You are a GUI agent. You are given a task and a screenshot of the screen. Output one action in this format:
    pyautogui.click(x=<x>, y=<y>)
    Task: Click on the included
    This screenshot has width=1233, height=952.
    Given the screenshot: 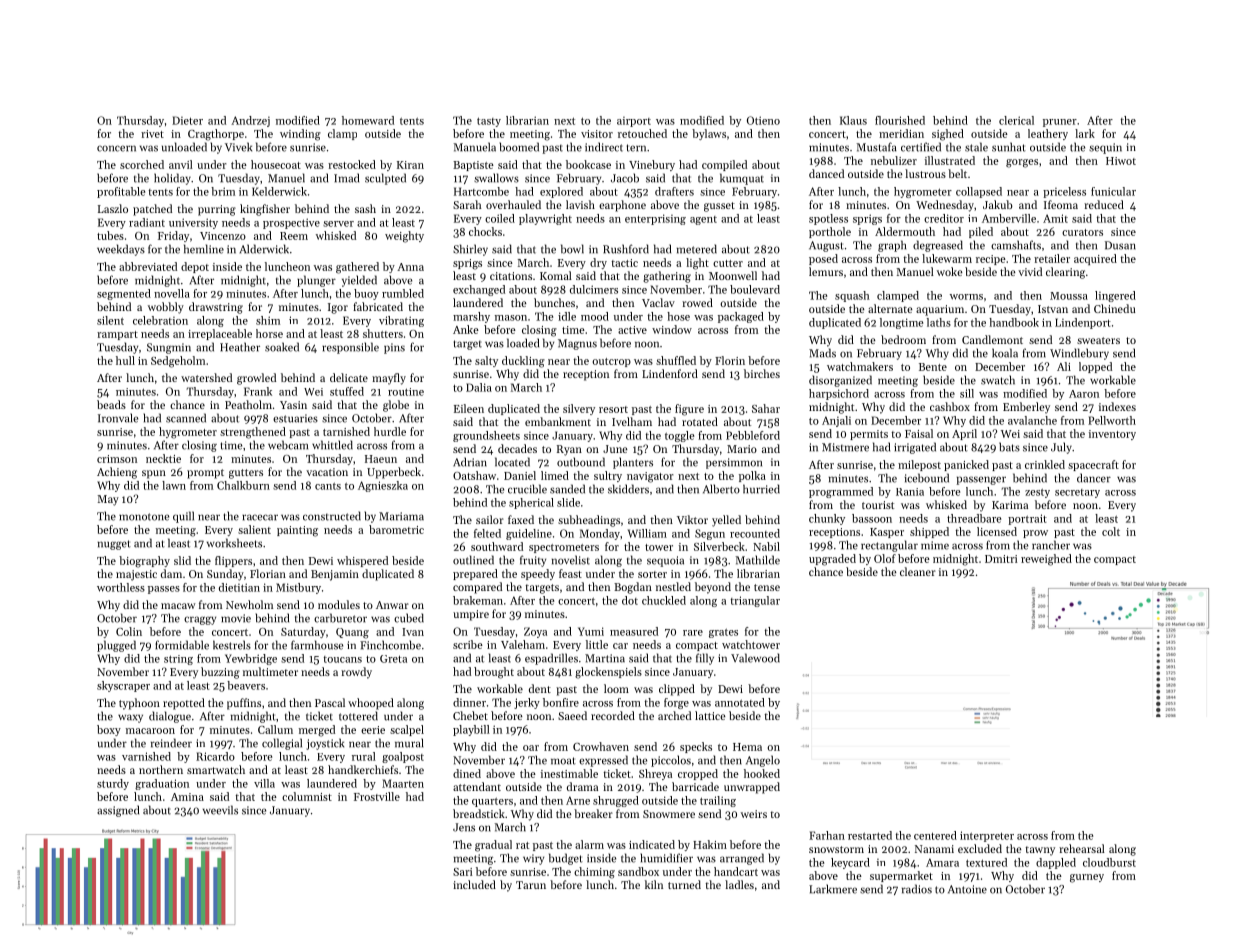 What is the action you would take?
    pyautogui.click(x=474, y=884)
